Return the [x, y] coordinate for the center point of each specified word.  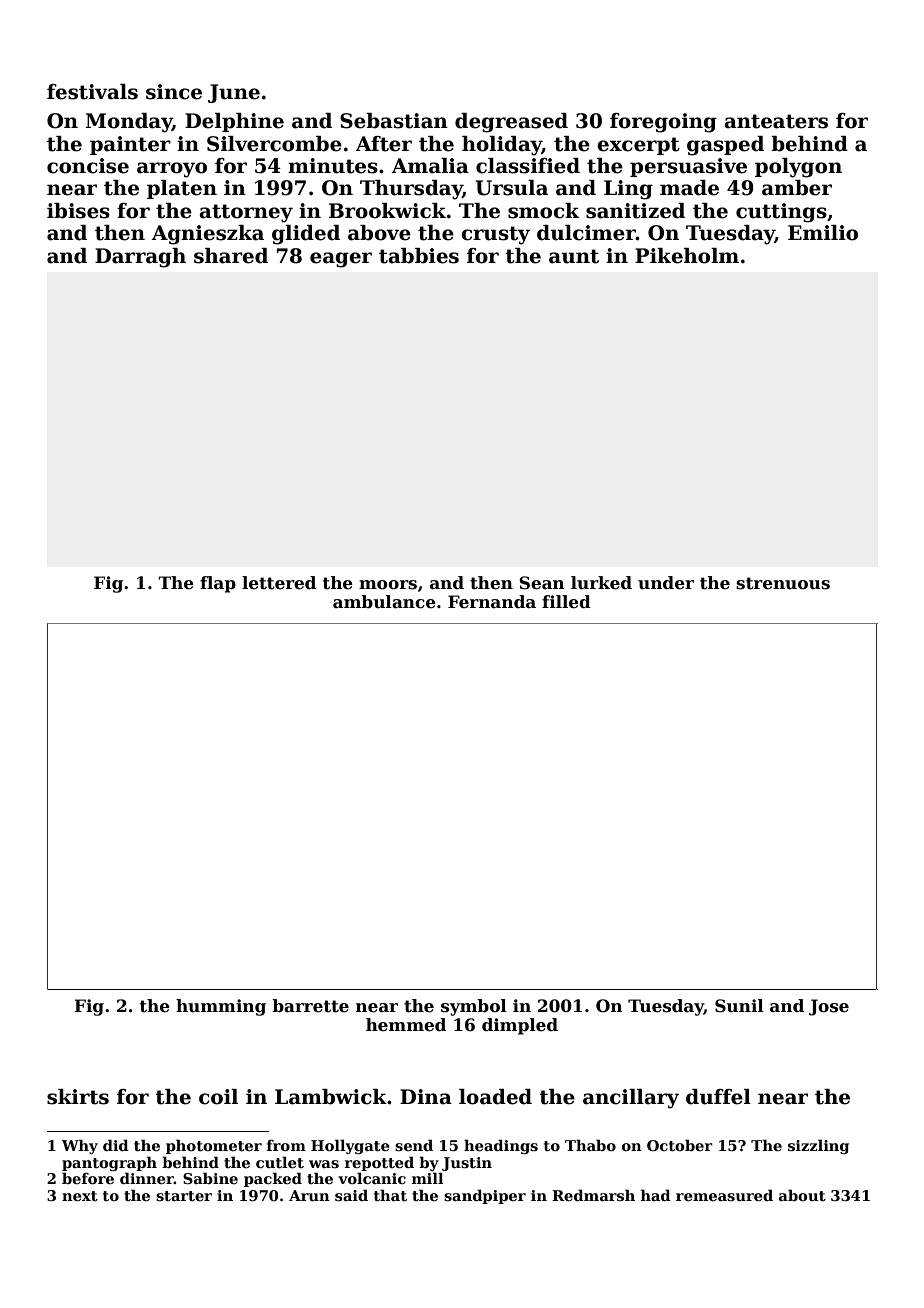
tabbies [419, 256]
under [666, 583]
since [174, 92]
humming [221, 1007]
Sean [542, 583]
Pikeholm [687, 256]
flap [218, 584]
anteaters [776, 121]
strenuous [783, 583]
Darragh [140, 258]
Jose [829, 1007]
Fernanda [492, 602]
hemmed [406, 1025]
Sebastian [394, 121]
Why [80, 1146]
